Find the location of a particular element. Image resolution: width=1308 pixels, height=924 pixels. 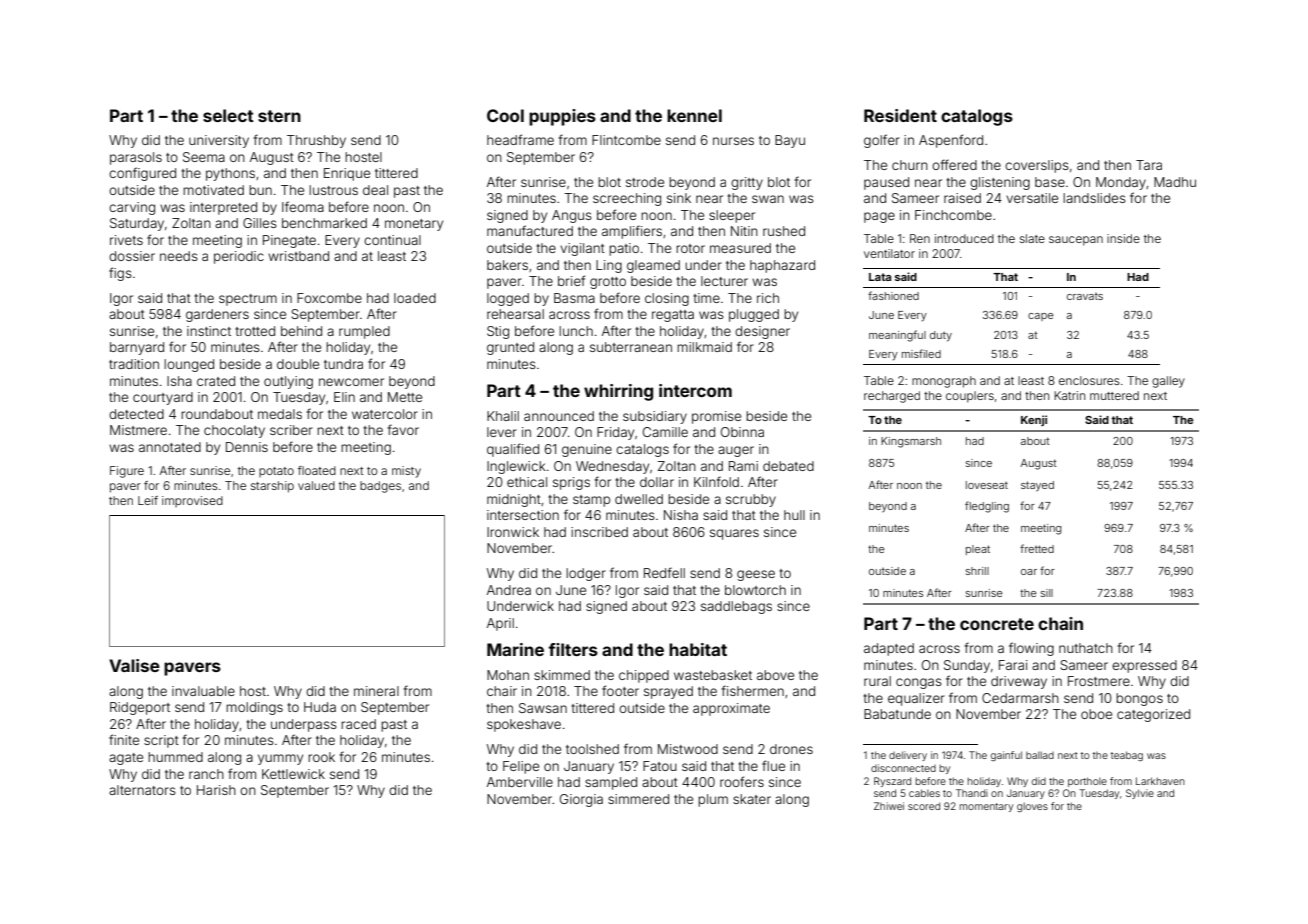

kennel is located at coordinates (694, 115).
